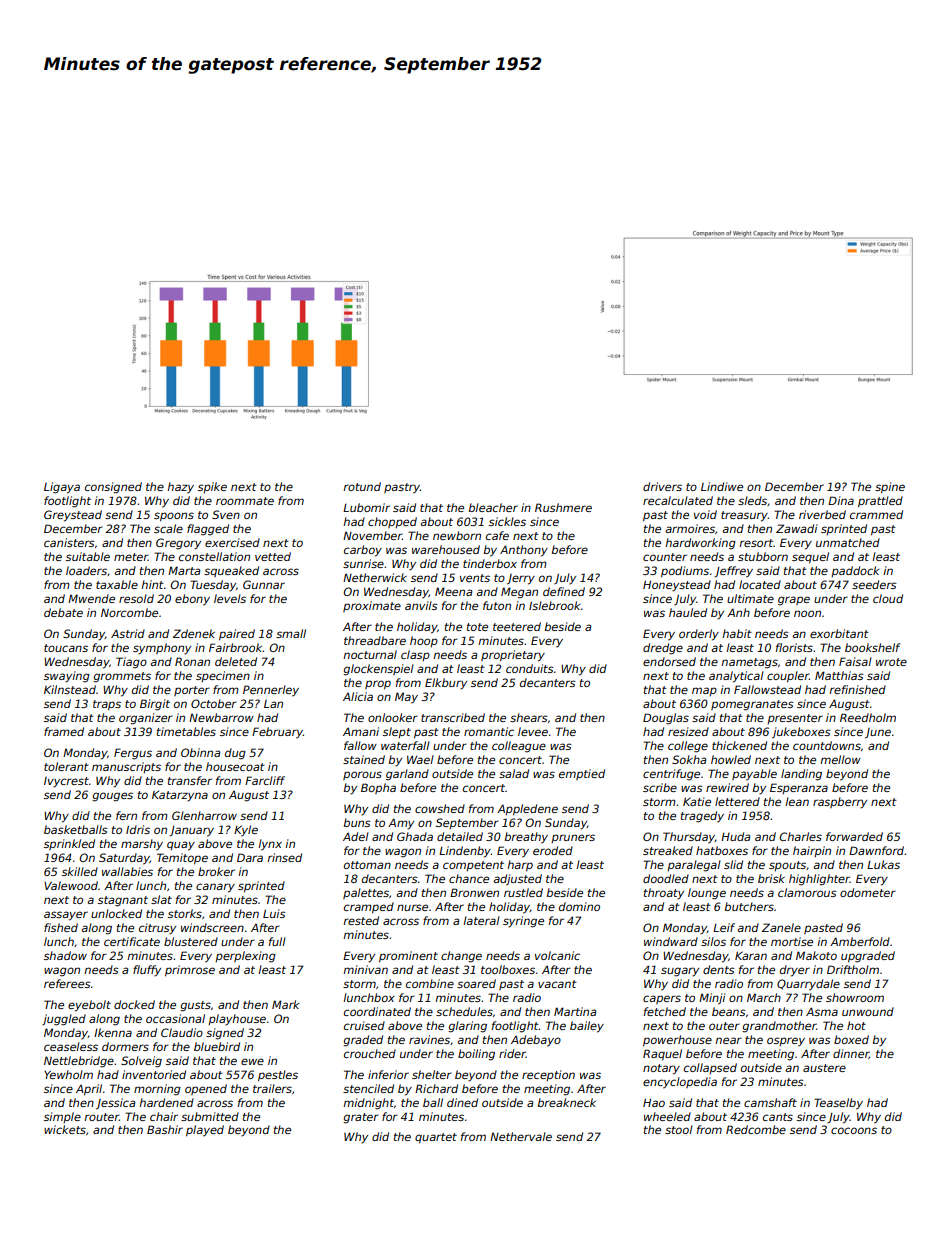 The image size is (952, 1233). What do you see at coordinates (265, 780) in the page?
I see `Farcliff` at bounding box center [265, 780].
